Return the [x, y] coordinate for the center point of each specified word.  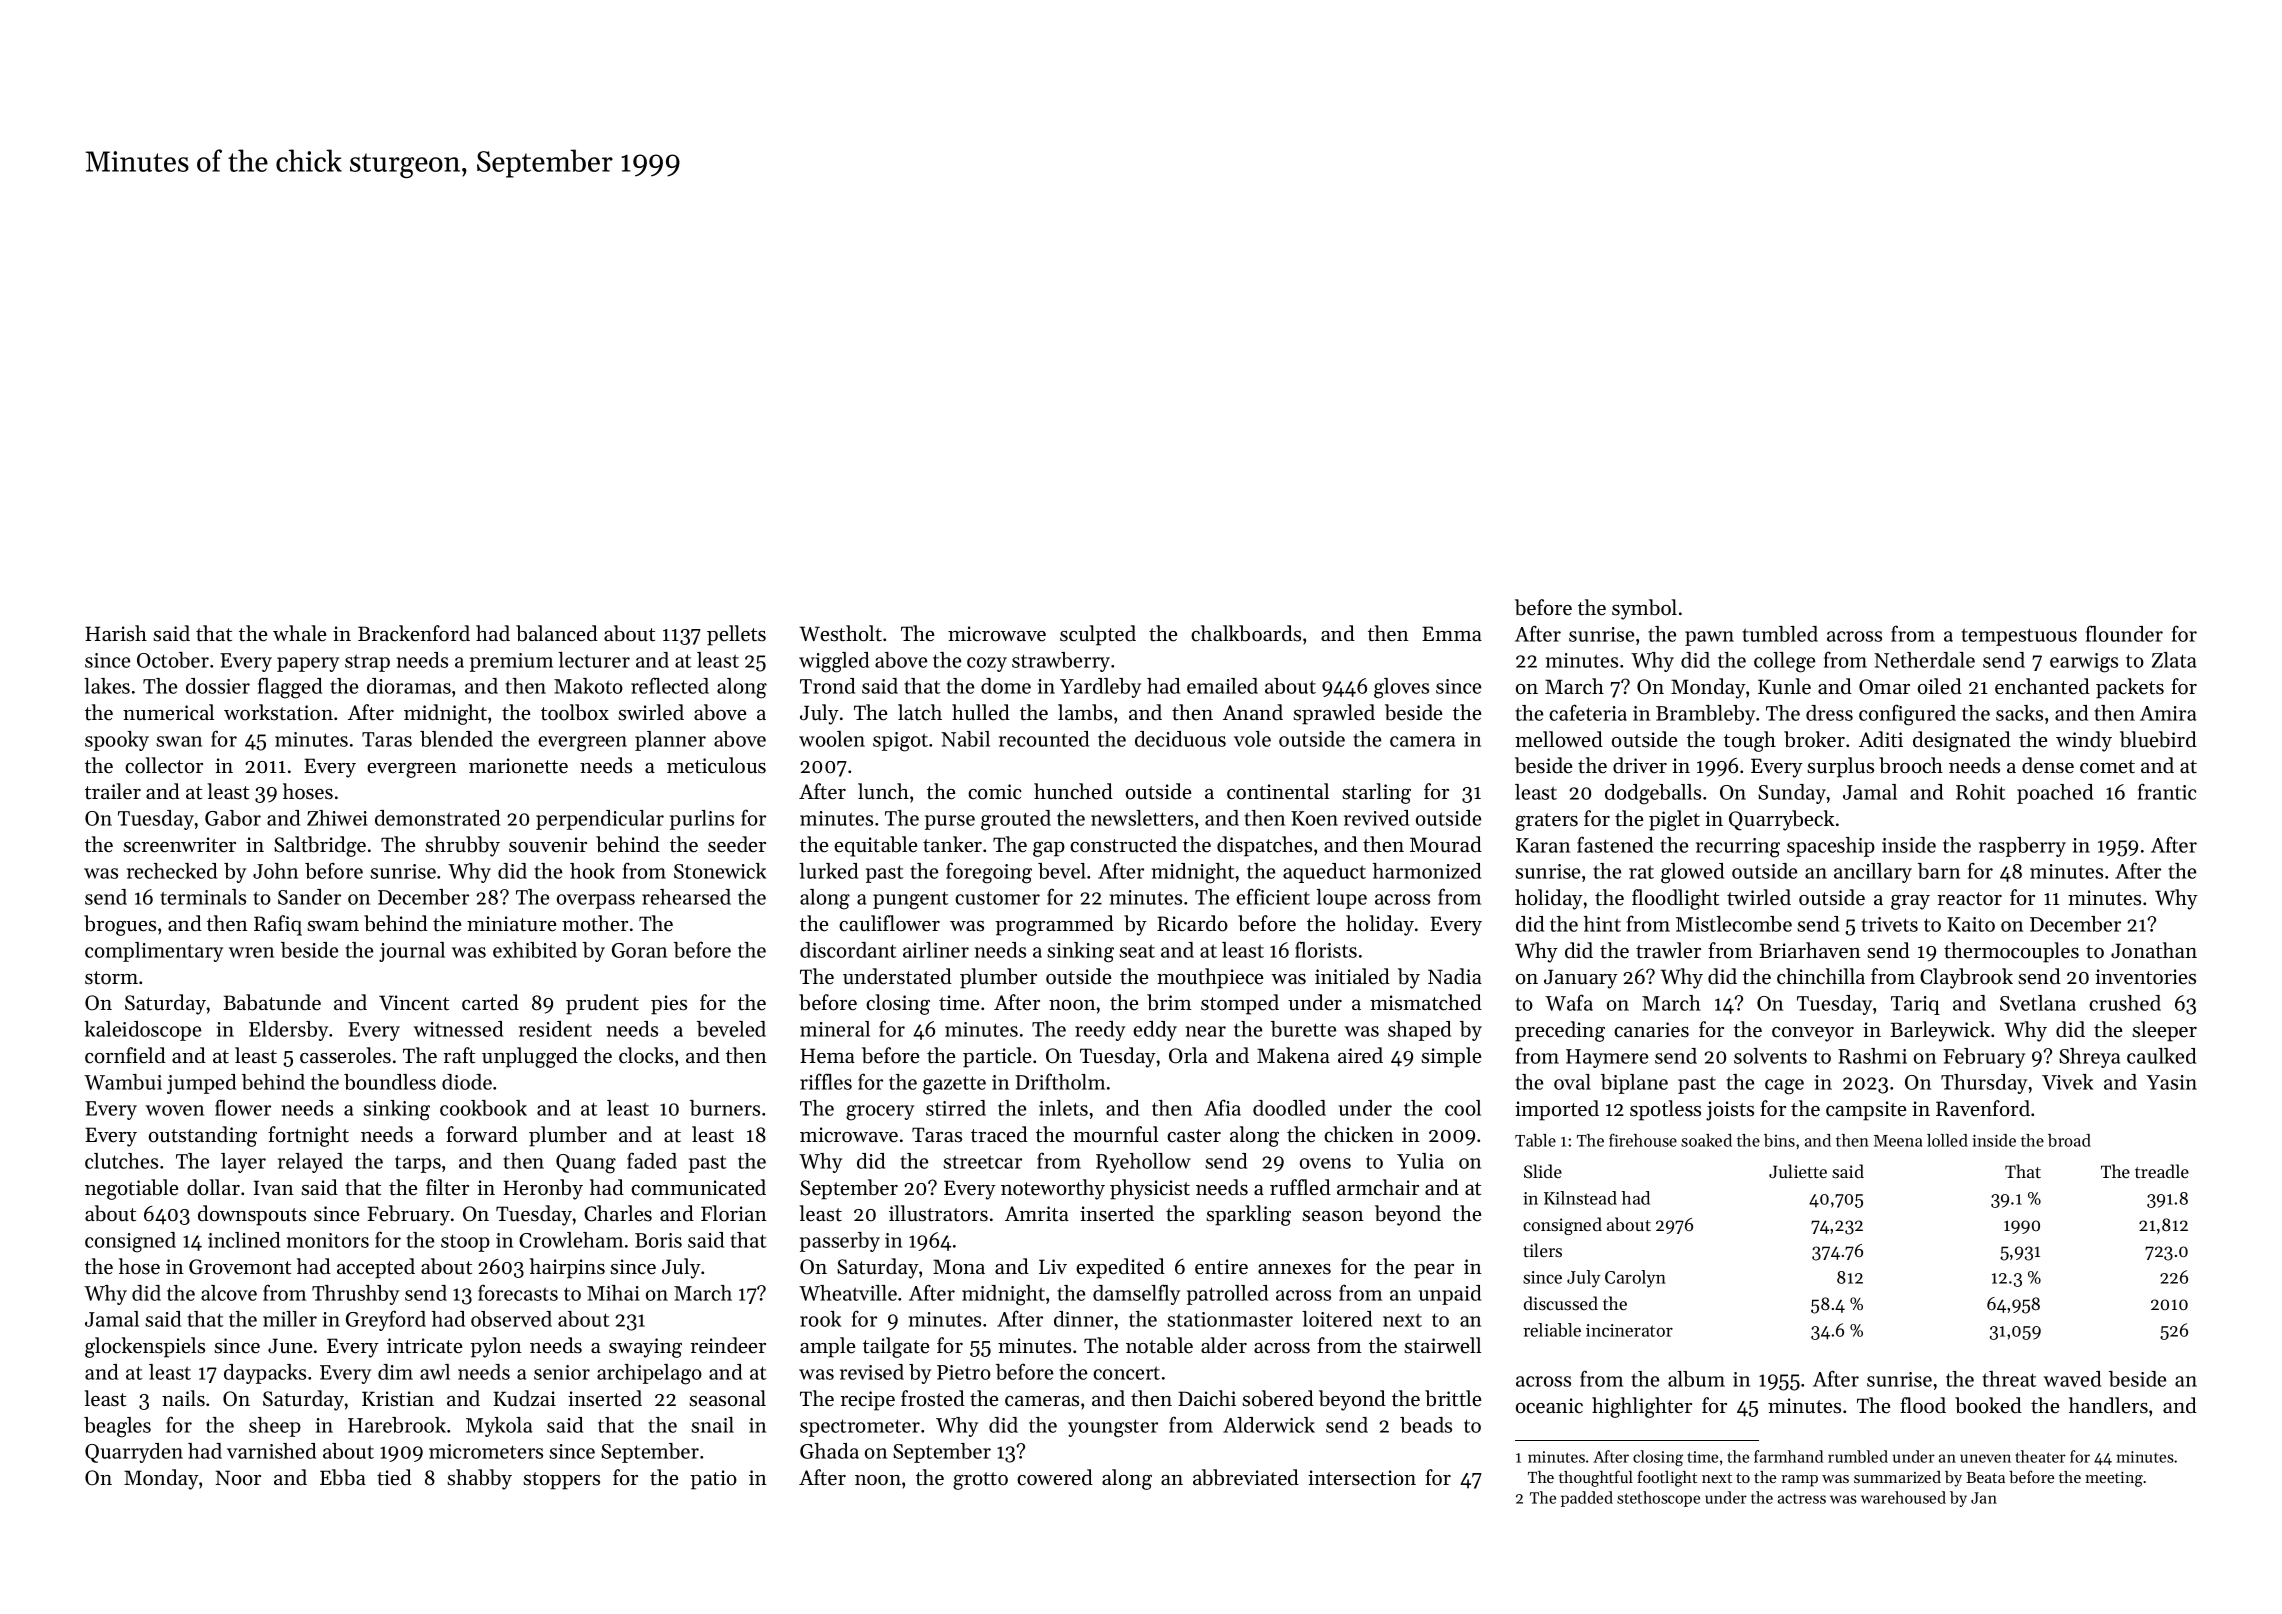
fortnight [308, 1136]
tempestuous [2019, 637]
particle [997, 1057]
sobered [1278, 1398]
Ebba [343, 1477]
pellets [736, 635]
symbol [1644, 609]
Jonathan [2154, 950]
